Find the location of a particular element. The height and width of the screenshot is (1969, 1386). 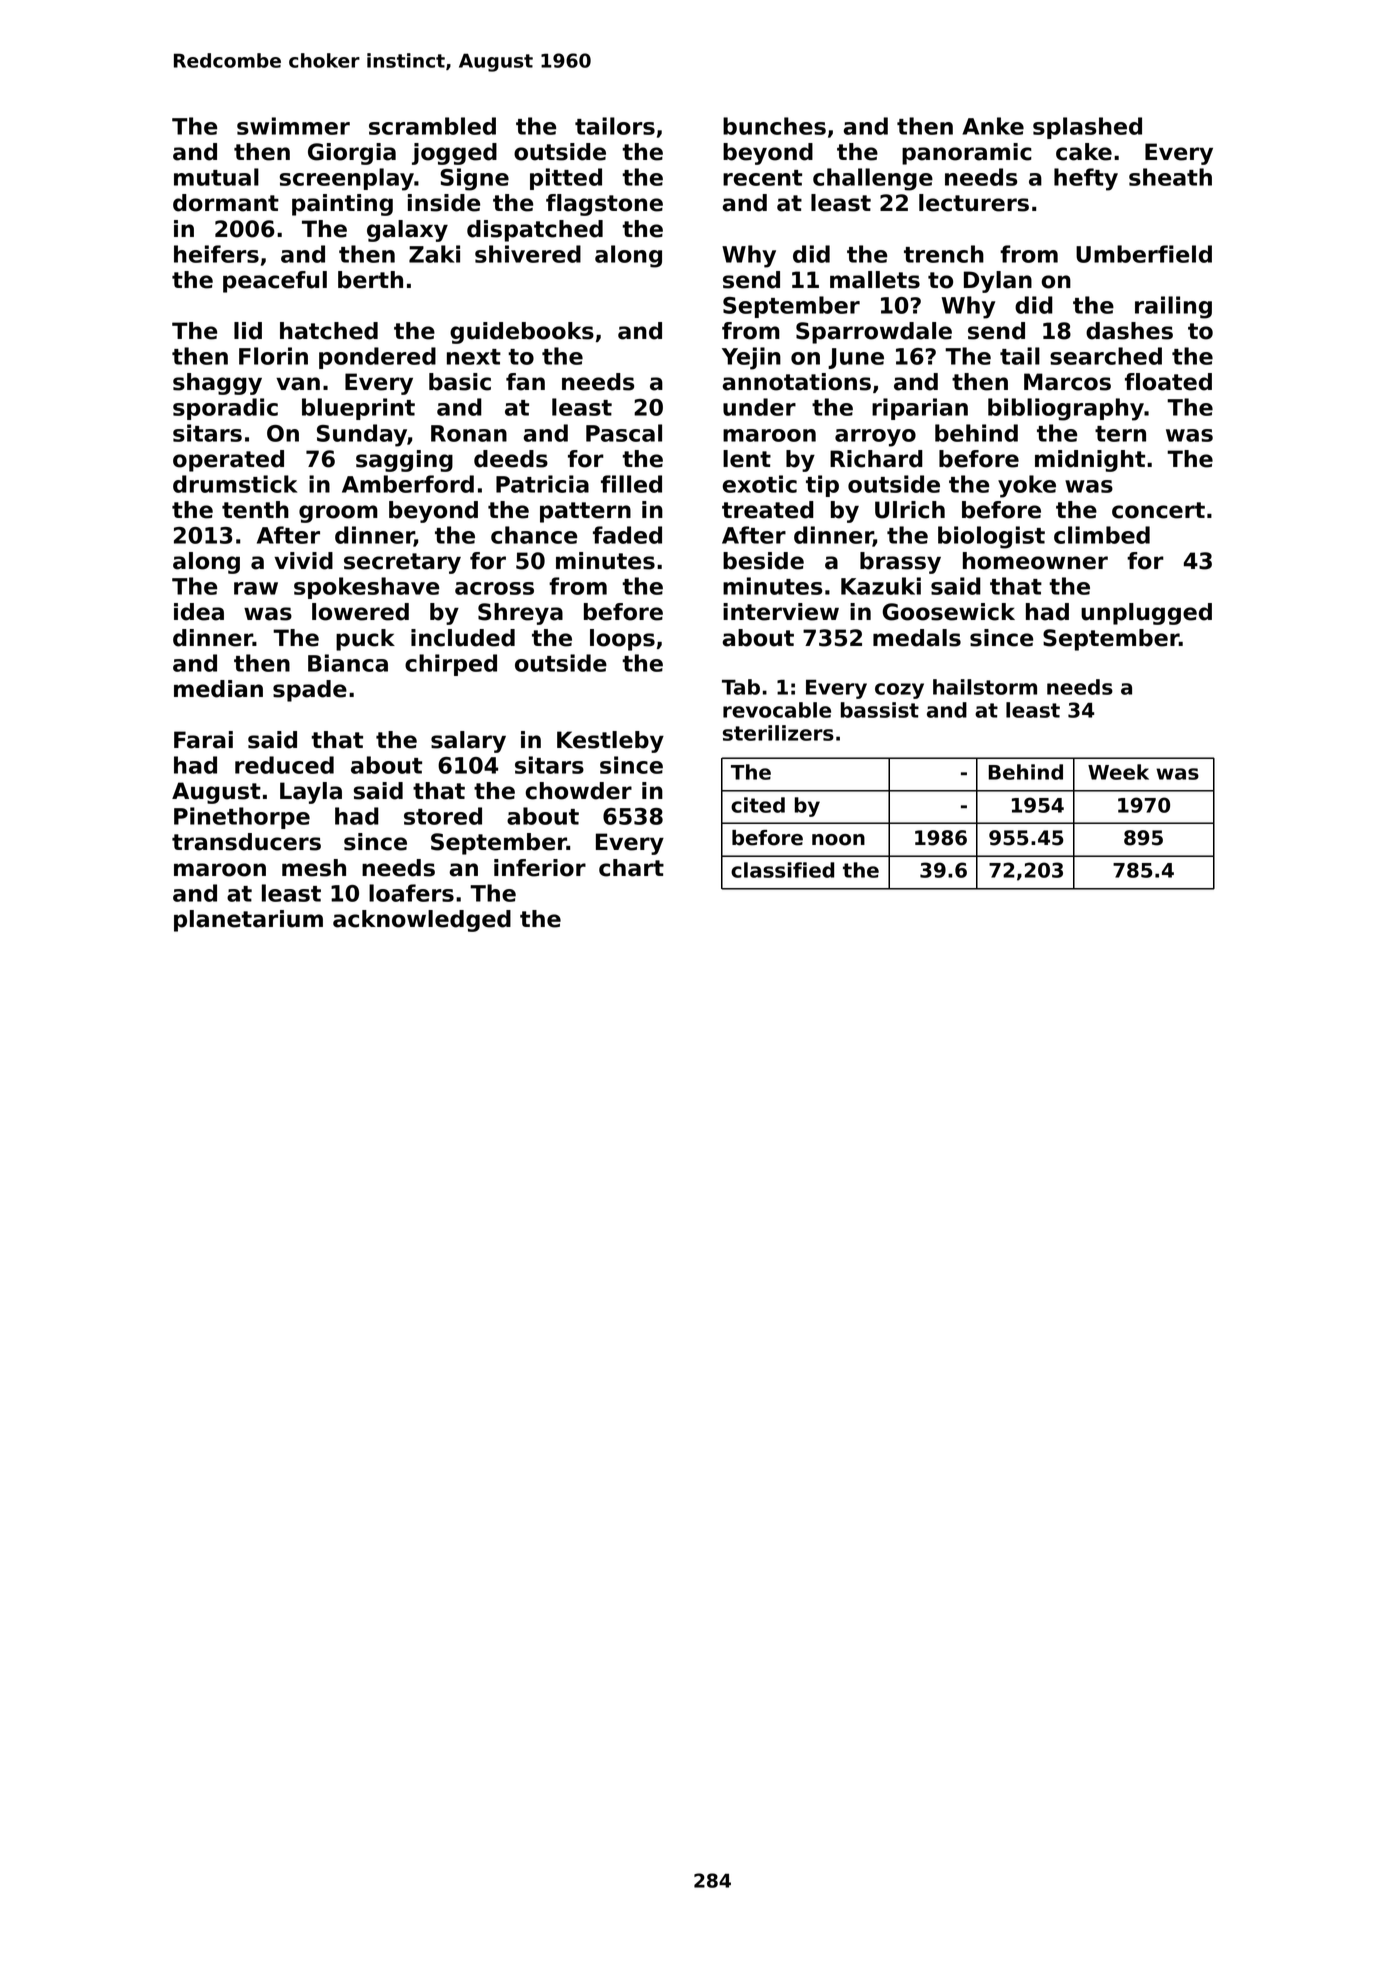

Yejin is located at coordinates (751, 358).
